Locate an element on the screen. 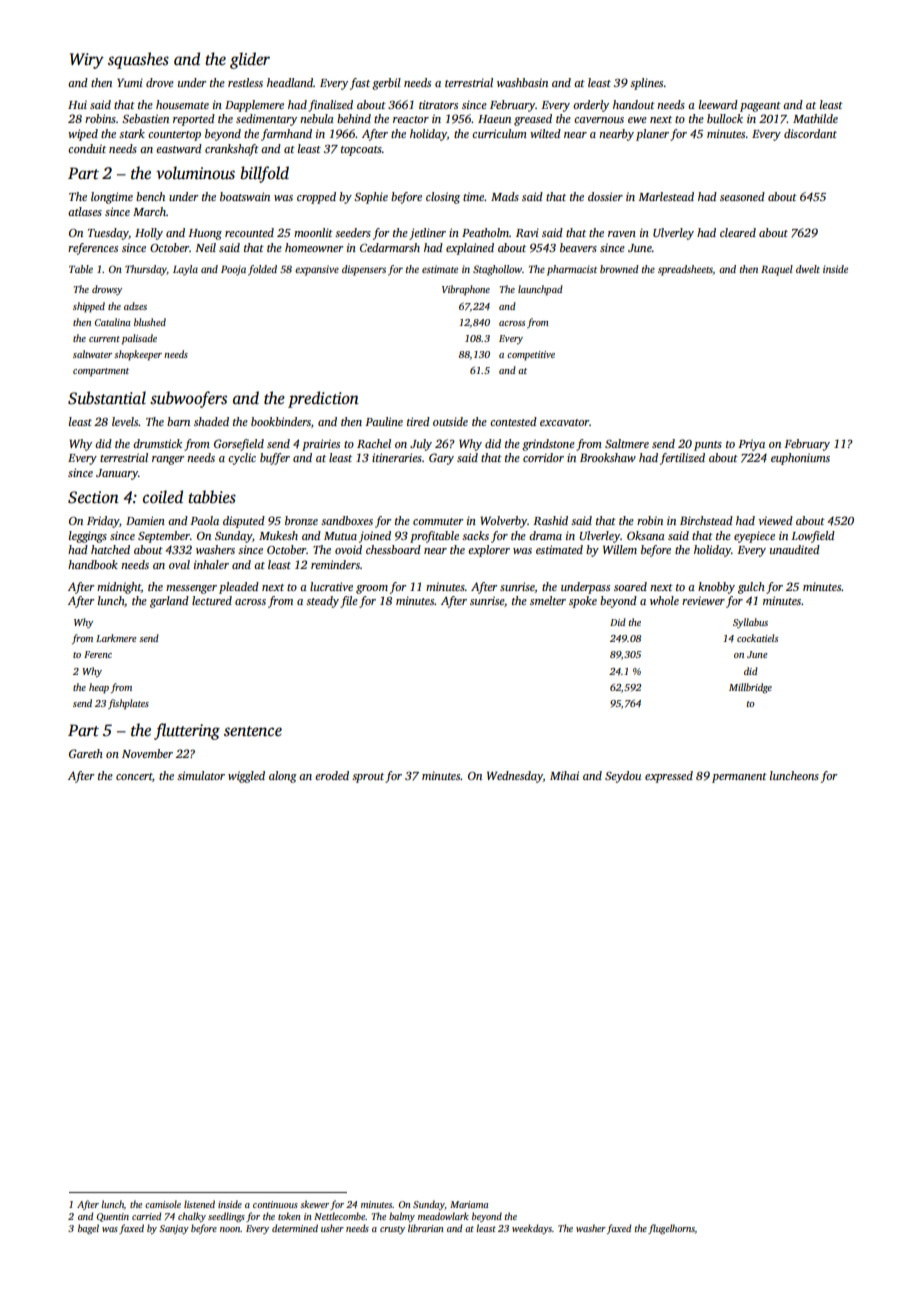  washbasin is located at coordinates (522, 82).
